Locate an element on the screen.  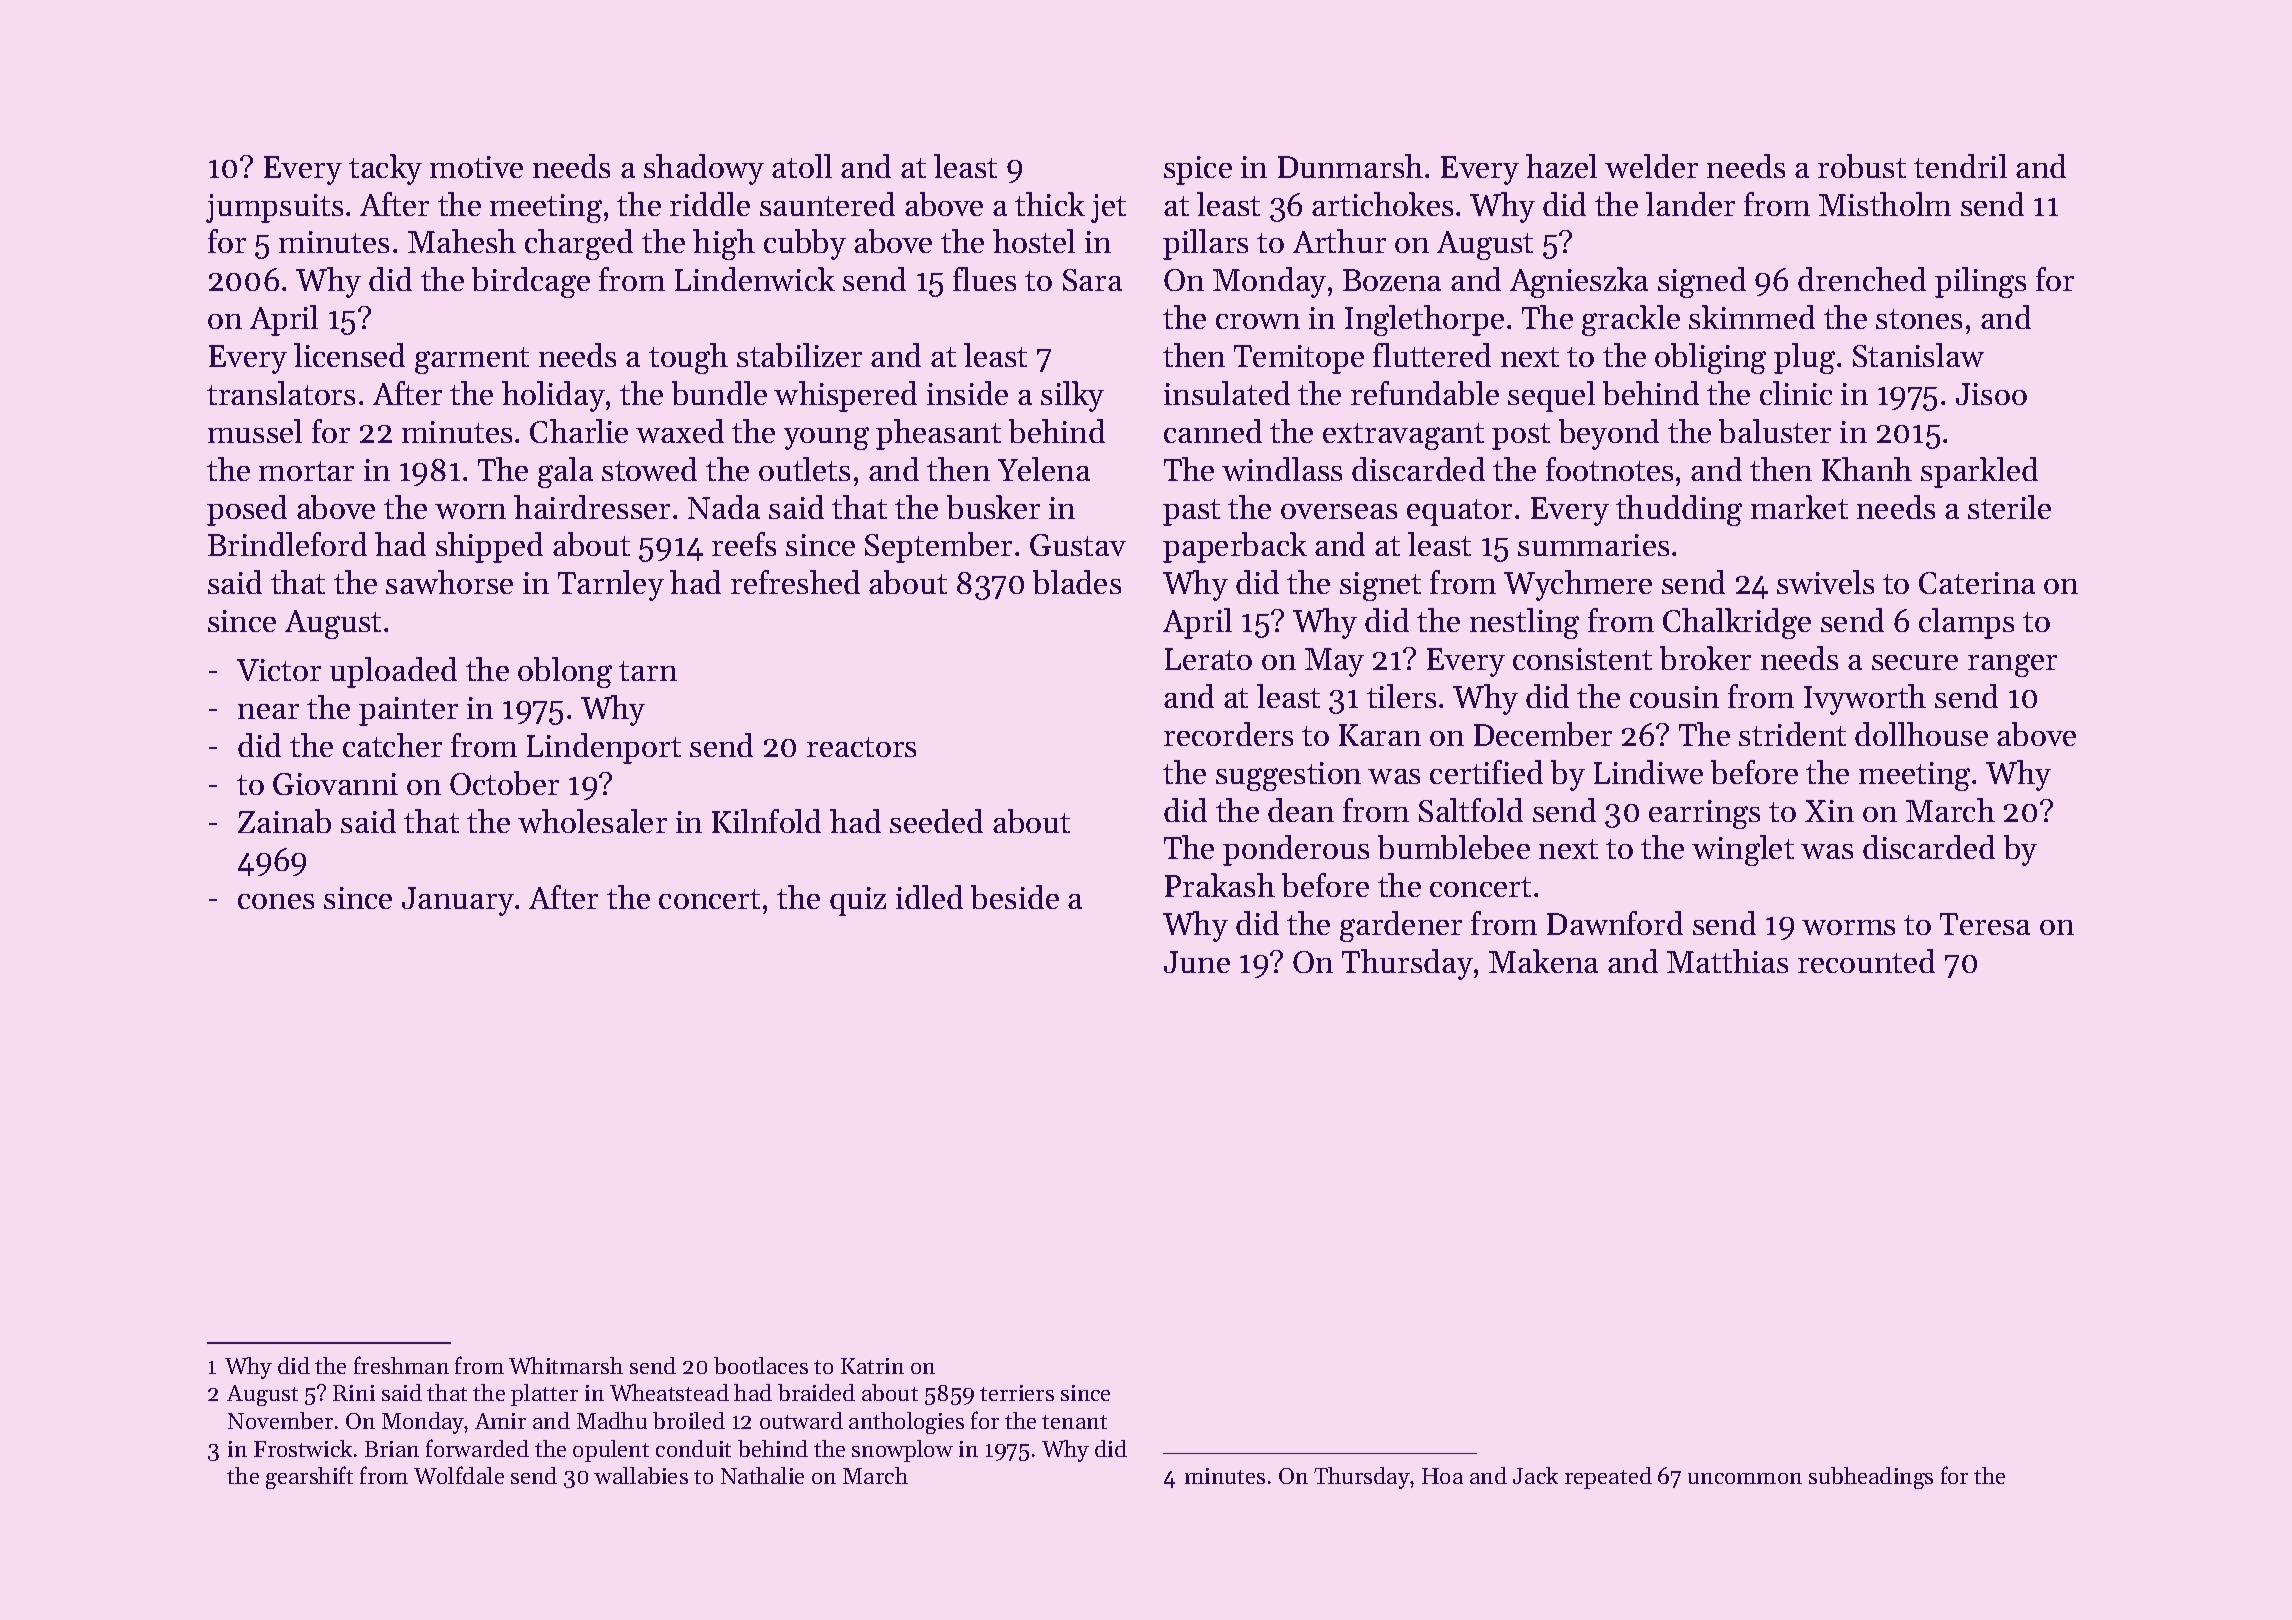
Matthias is located at coordinates (1727, 961).
